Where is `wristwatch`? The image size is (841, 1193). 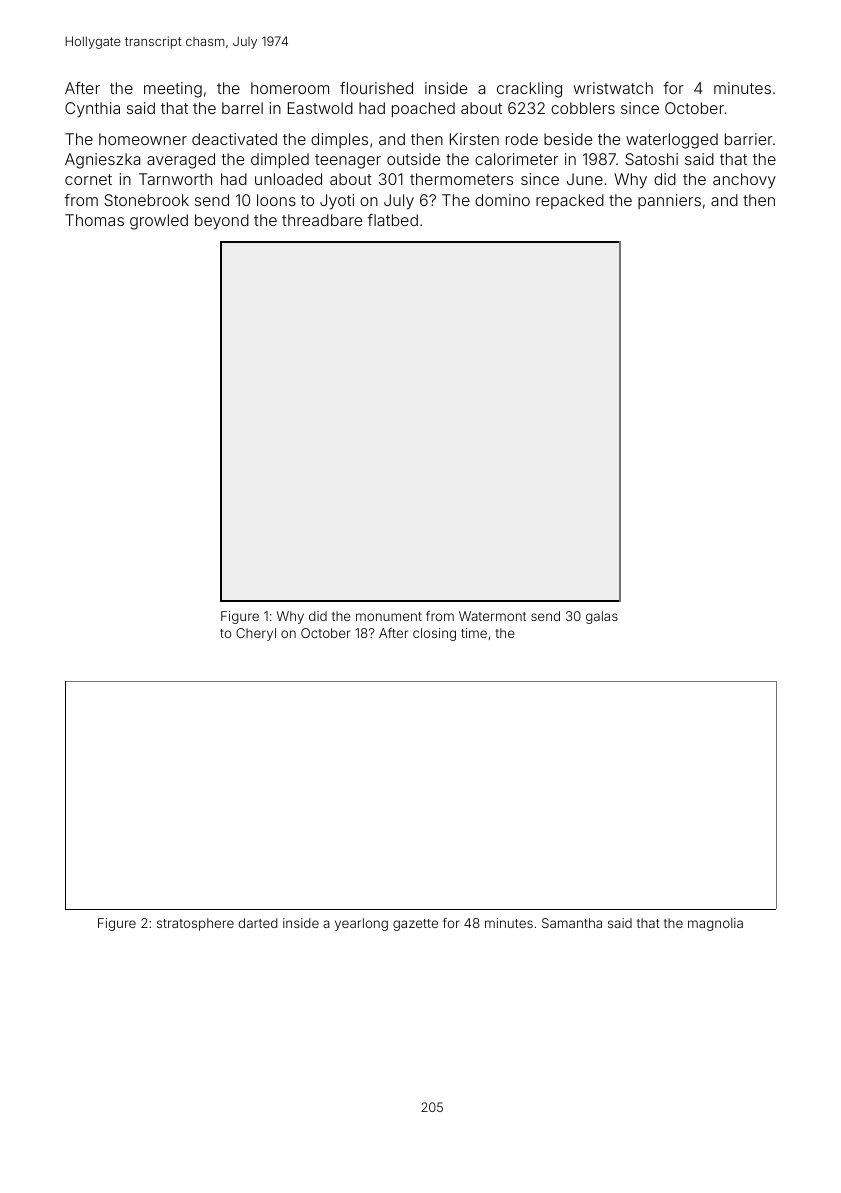 wristwatch is located at coordinates (613, 88).
